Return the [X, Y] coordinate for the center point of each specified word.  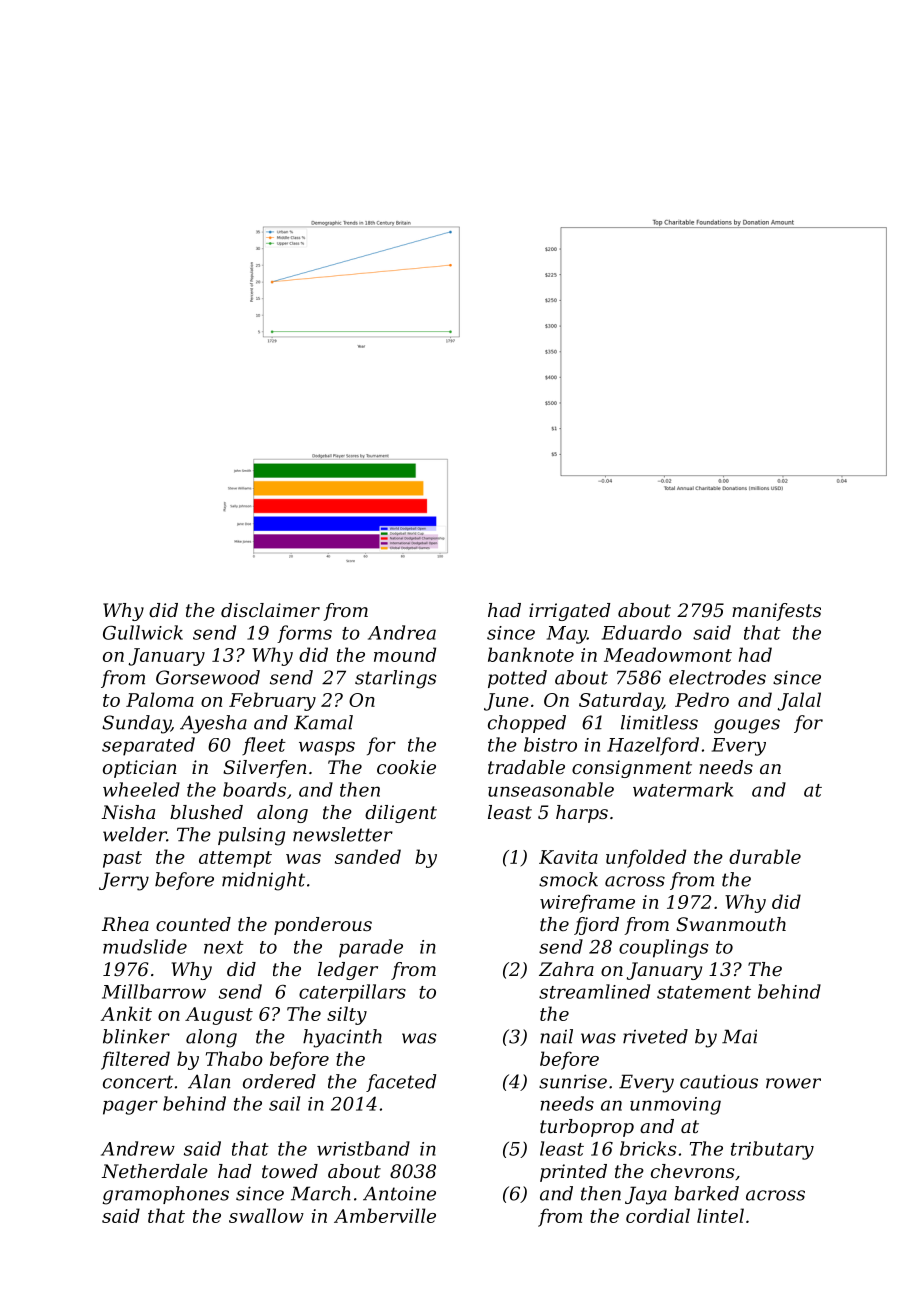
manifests [776, 612]
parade [371, 948]
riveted [655, 1036]
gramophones [166, 1195]
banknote [531, 654]
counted [193, 924]
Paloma [160, 699]
